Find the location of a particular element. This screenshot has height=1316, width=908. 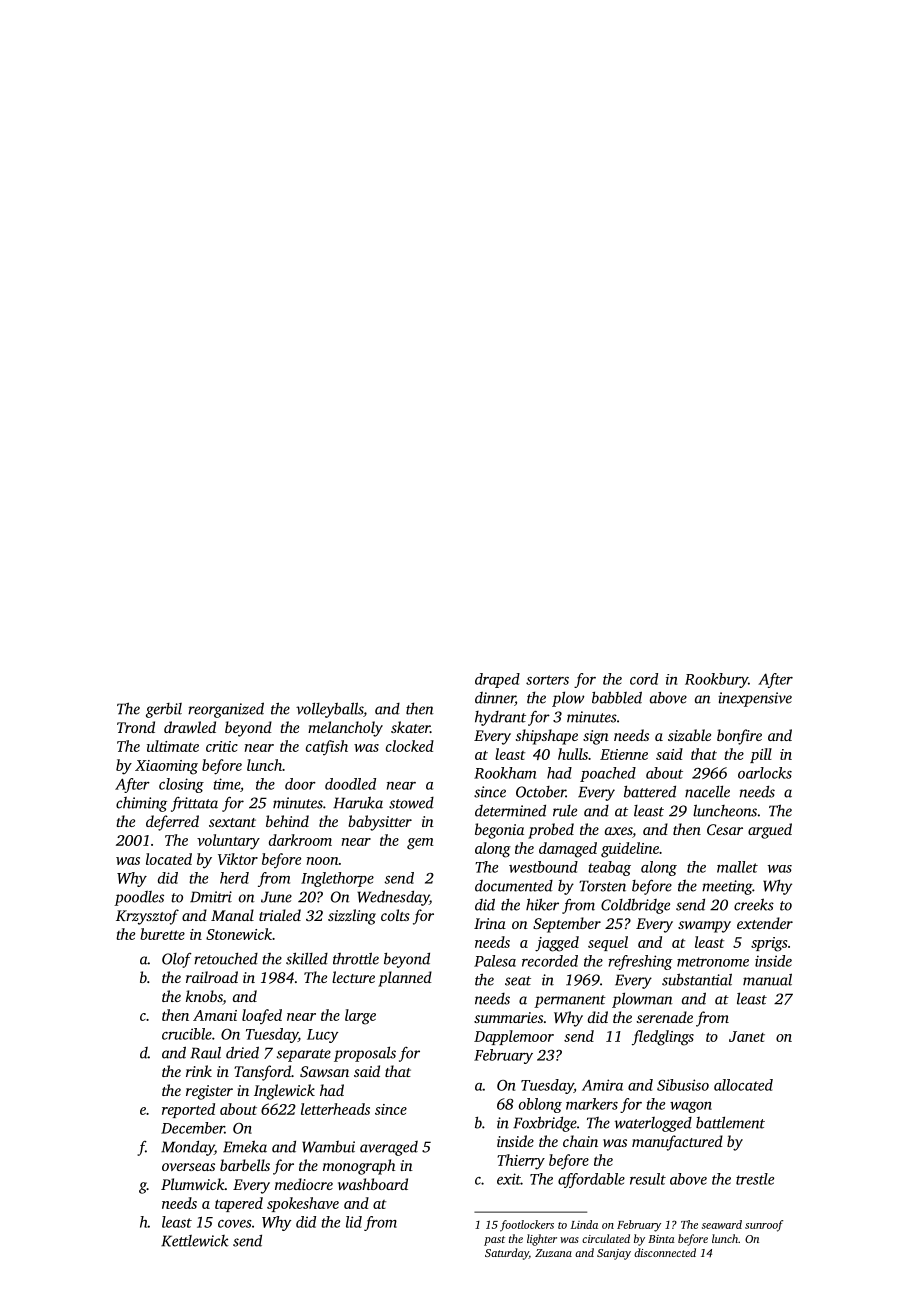

coves is located at coordinates (235, 1224).
